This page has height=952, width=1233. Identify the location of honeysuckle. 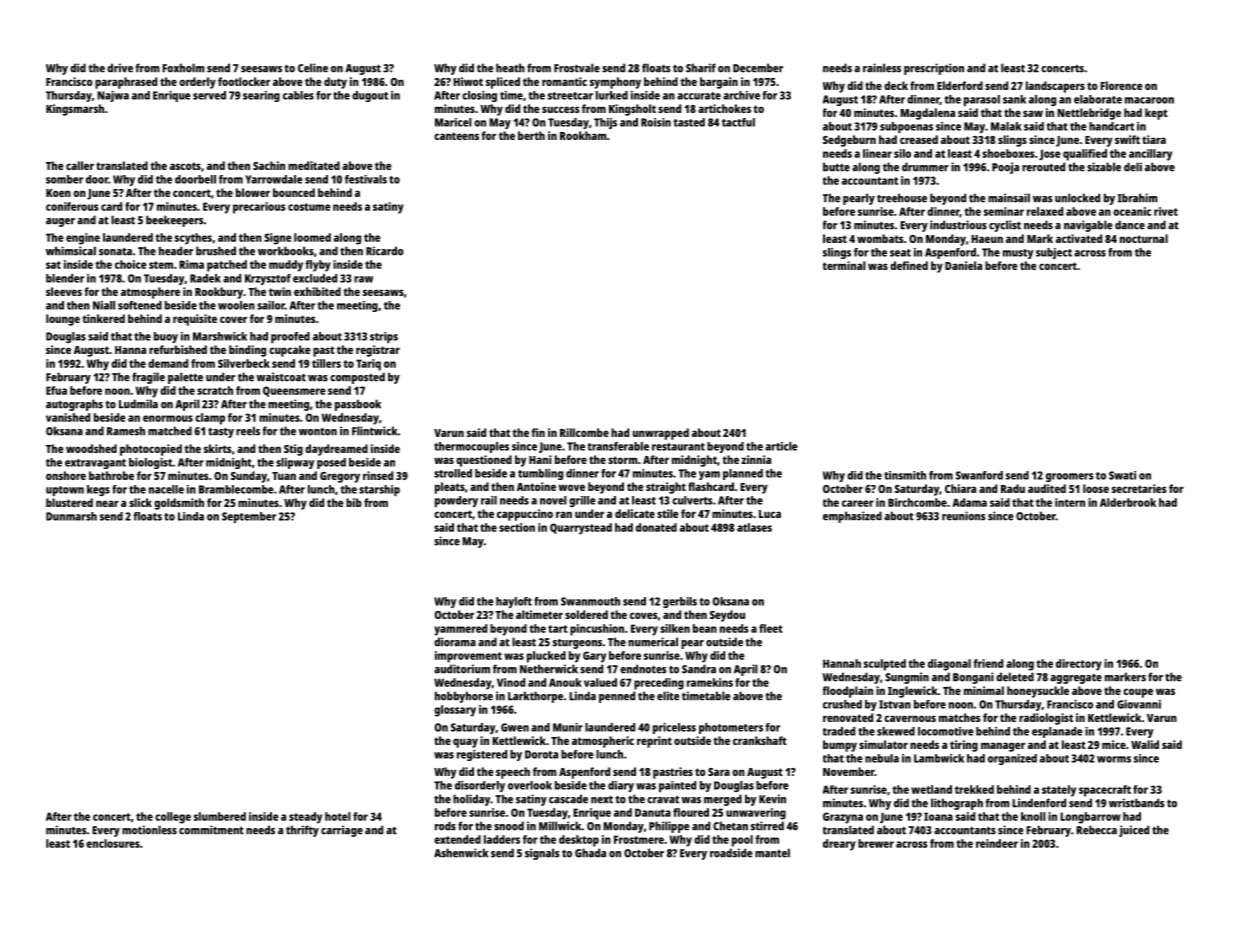
(1038, 692).
